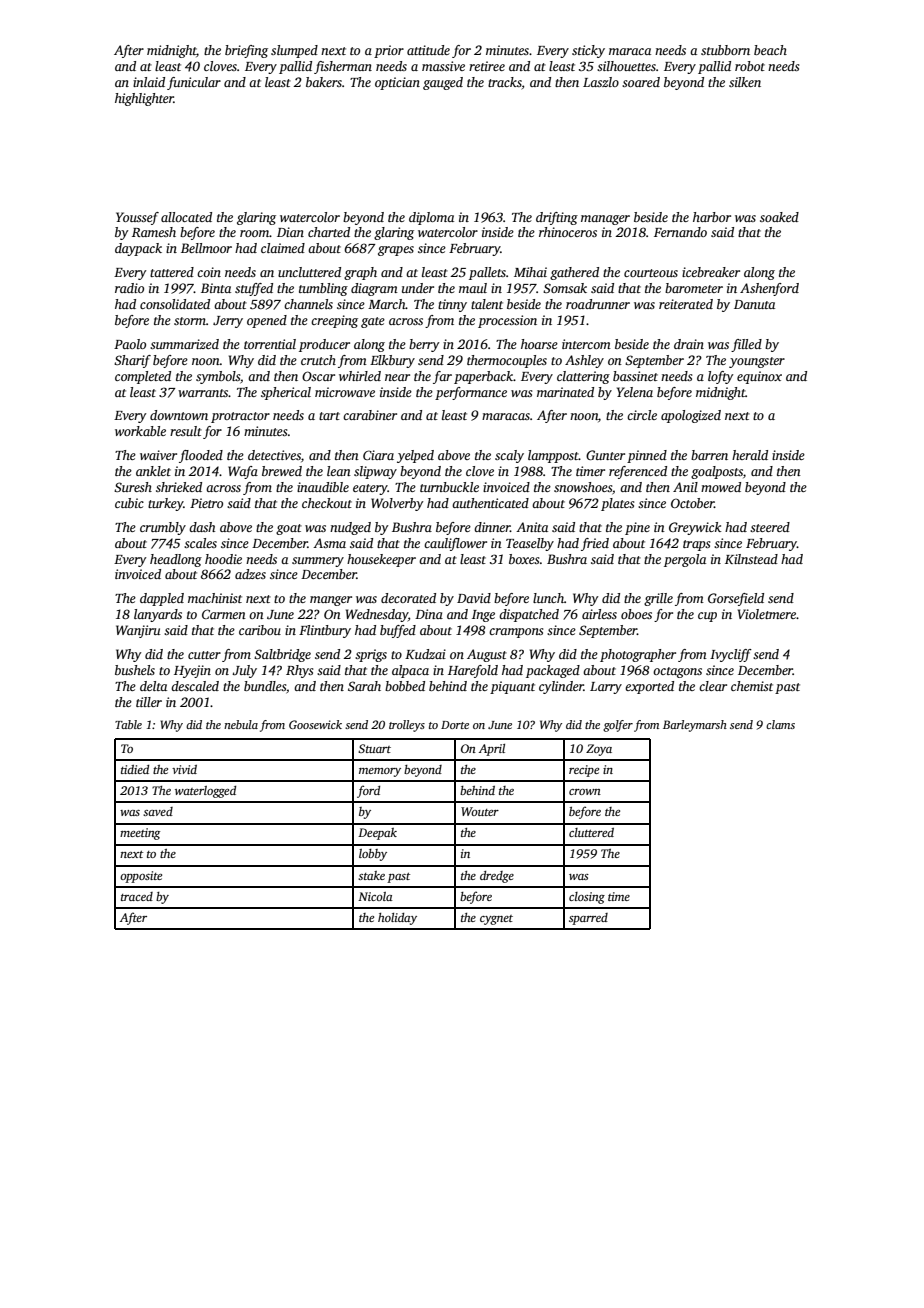  I want to click on lobby, so click(373, 855).
